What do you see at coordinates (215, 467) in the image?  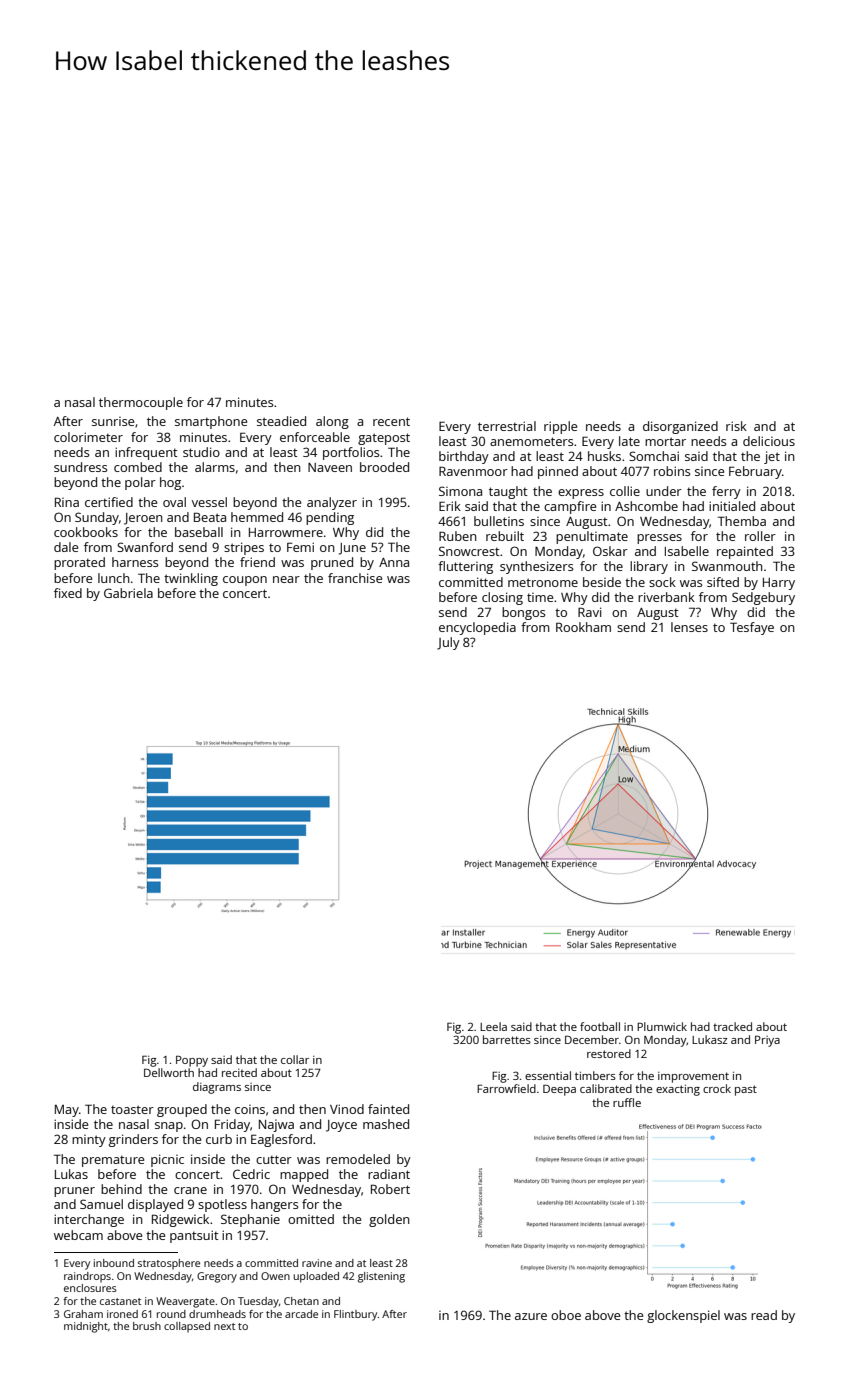 I see `alarms` at bounding box center [215, 467].
